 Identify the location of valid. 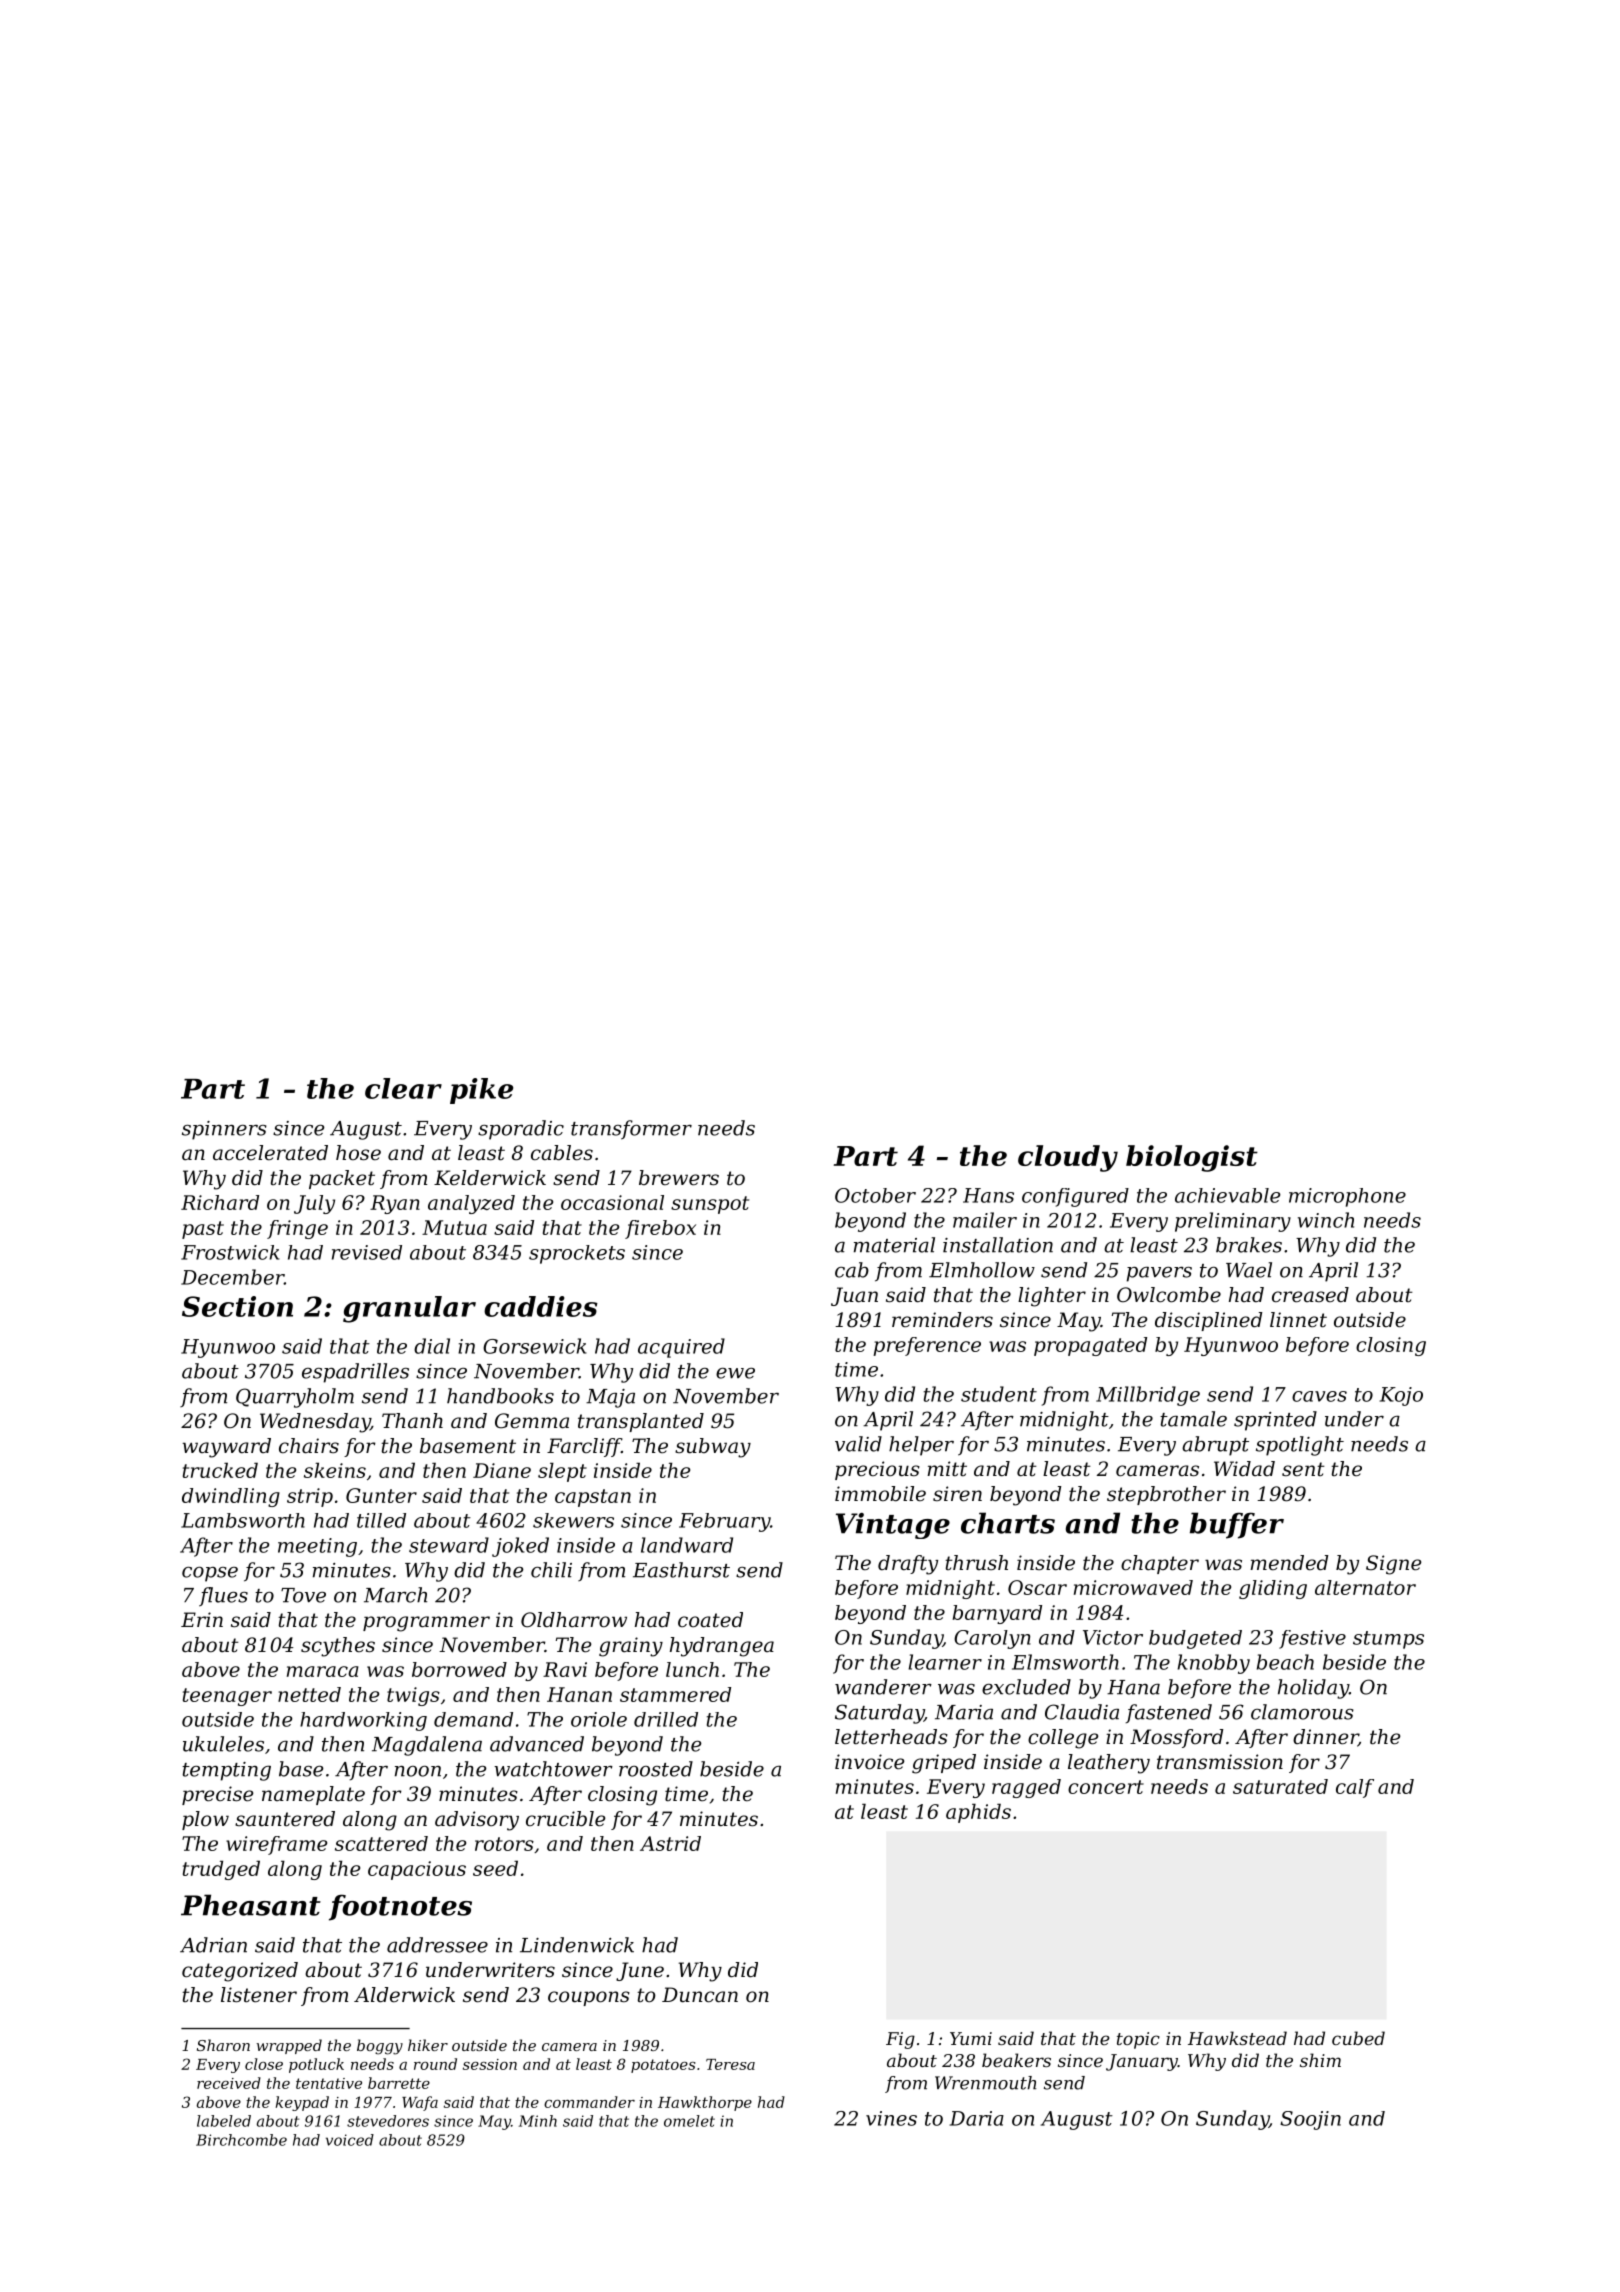
(858, 1444).
